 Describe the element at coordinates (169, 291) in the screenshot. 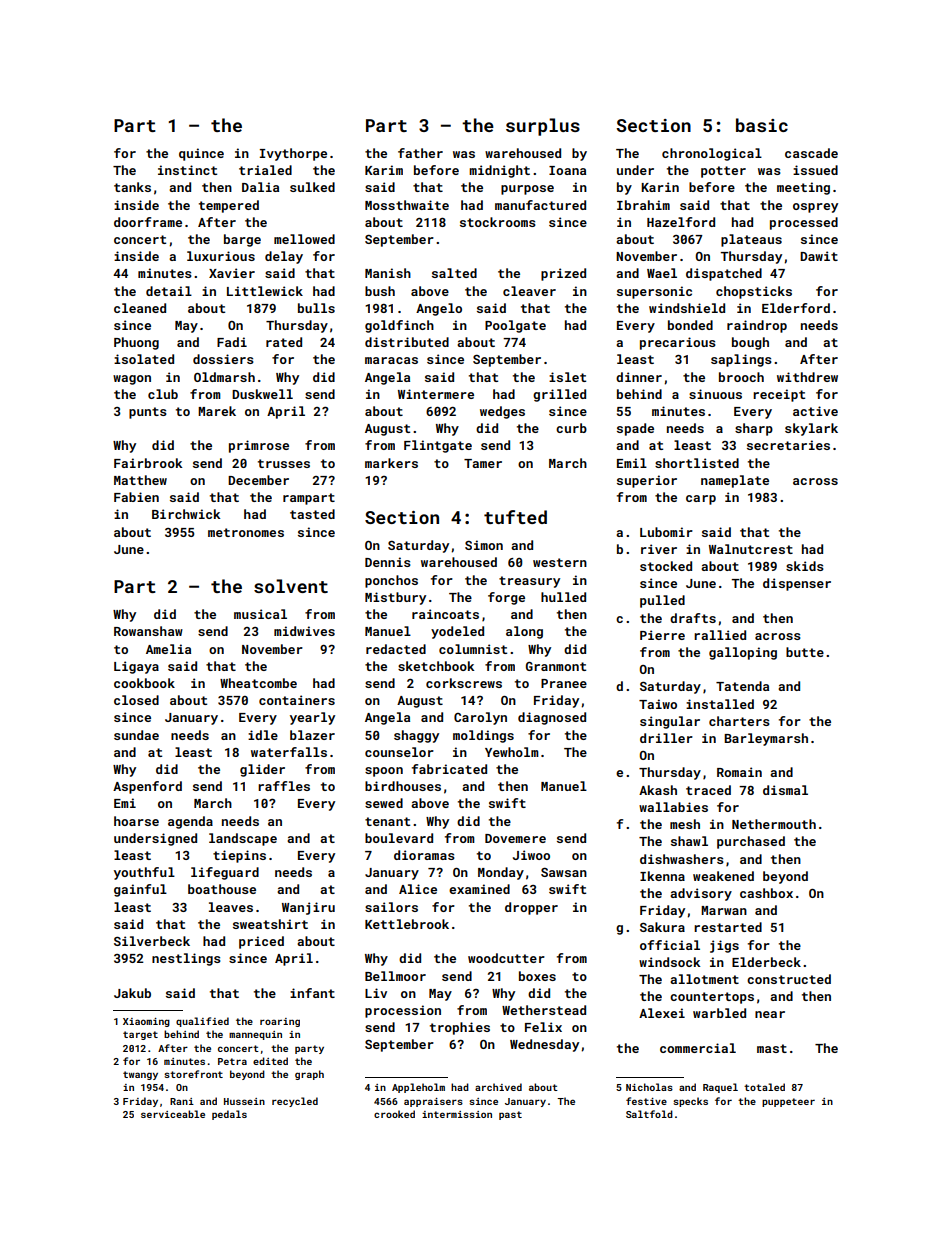

I see `detail` at that location.
